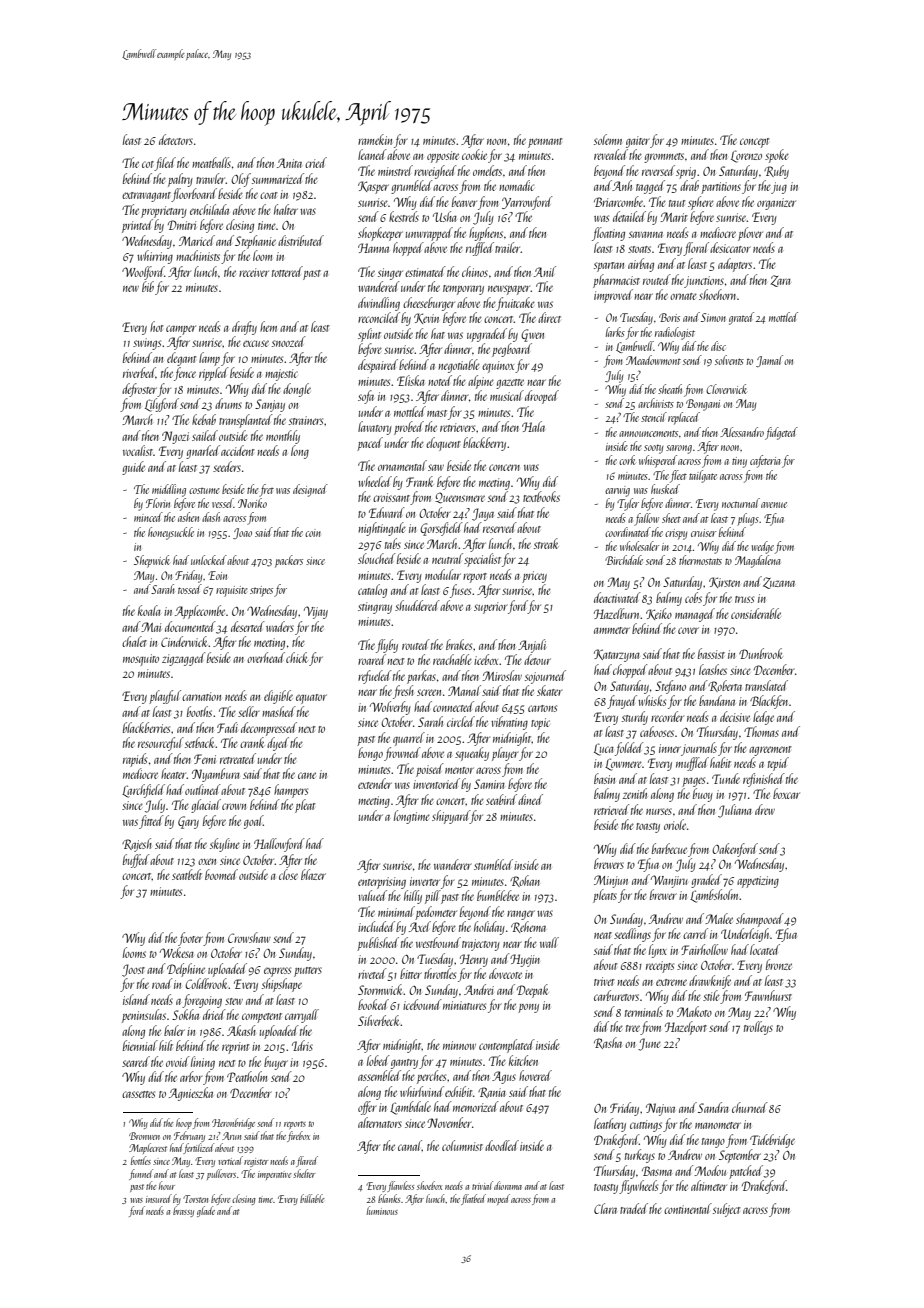 Image resolution: width=924 pixels, height=1308 pixels. Describe the element at coordinates (750, 1107) in the image. I see `churned` at that location.
